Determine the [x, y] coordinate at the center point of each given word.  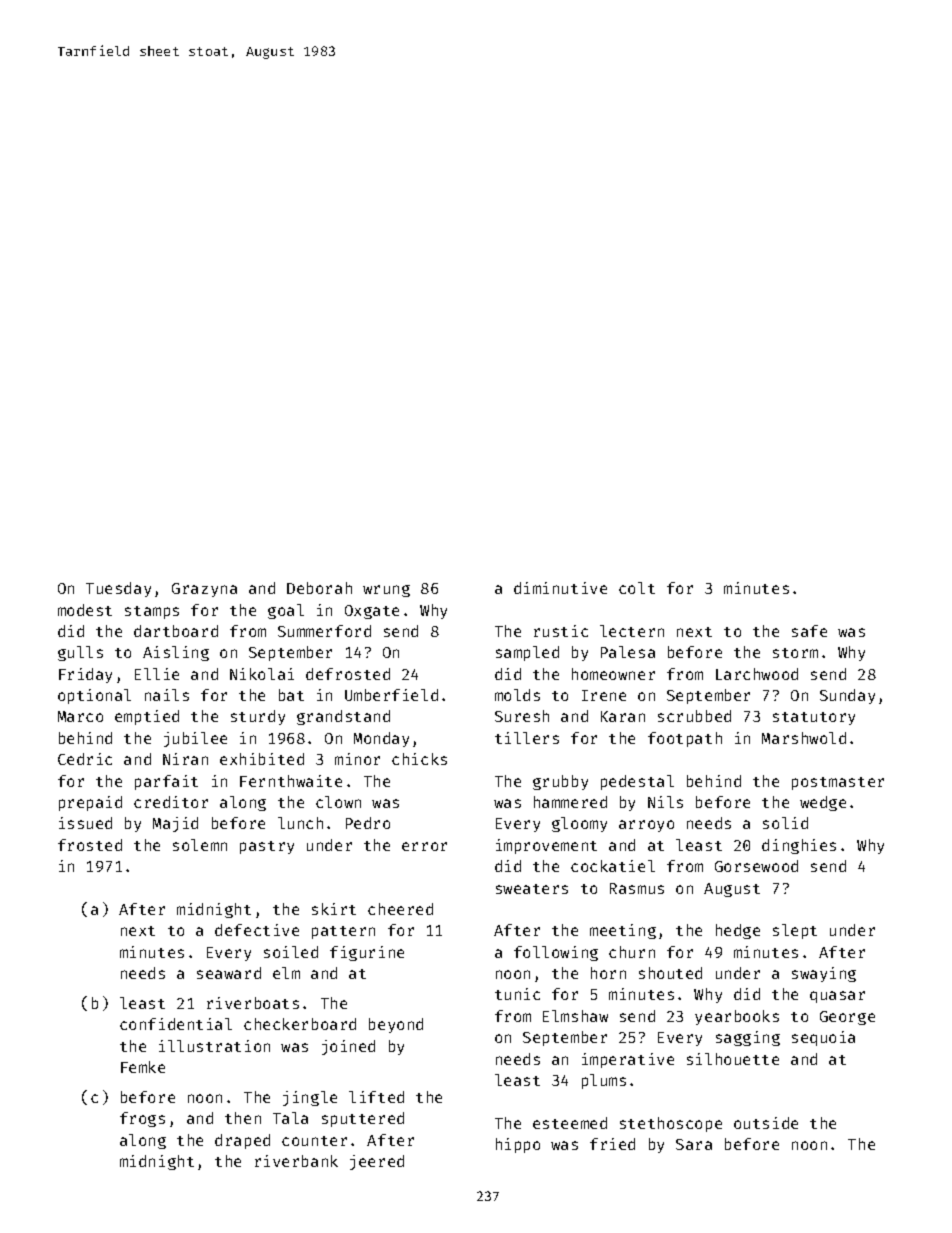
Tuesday [118, 589]
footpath [685, 739]
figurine [367, 953]
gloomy [579, 824]
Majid [175, 824]
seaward [229, 973]
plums [604, 1081]
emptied [147, 717]
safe [809, 631]
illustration [214, 1046]
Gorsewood [756, 866]
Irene [604, 695]
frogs [142, 1119]
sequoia [823, 1038]
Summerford [324, 631]
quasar [837, 997]
